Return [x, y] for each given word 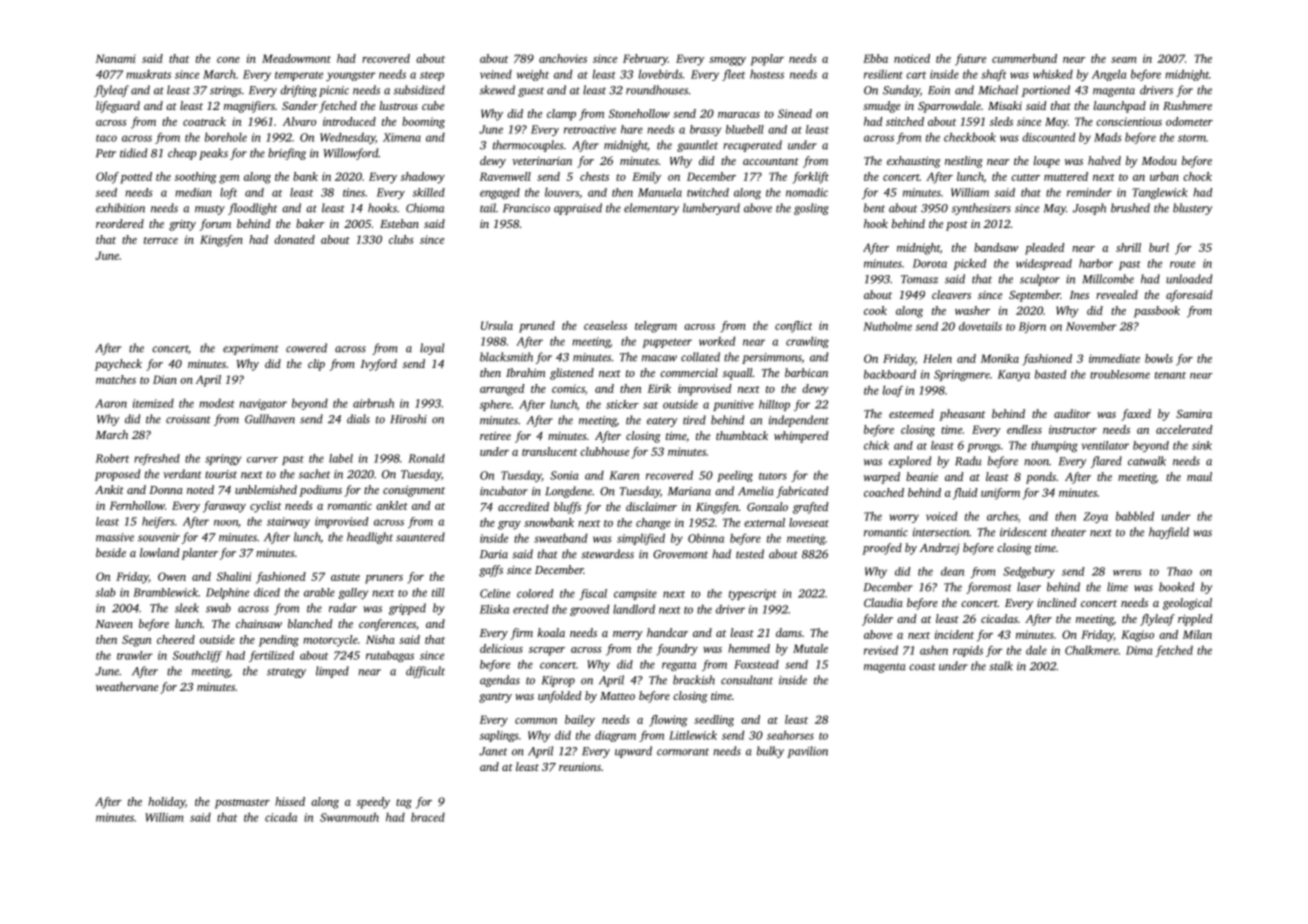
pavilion [807, 752]
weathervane [127, 686]
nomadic [807, 192]
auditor [1072, 413]
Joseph [1089, 209]
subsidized [419, 90]
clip [316, 365]
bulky [770, 752]
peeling [735, 476]
